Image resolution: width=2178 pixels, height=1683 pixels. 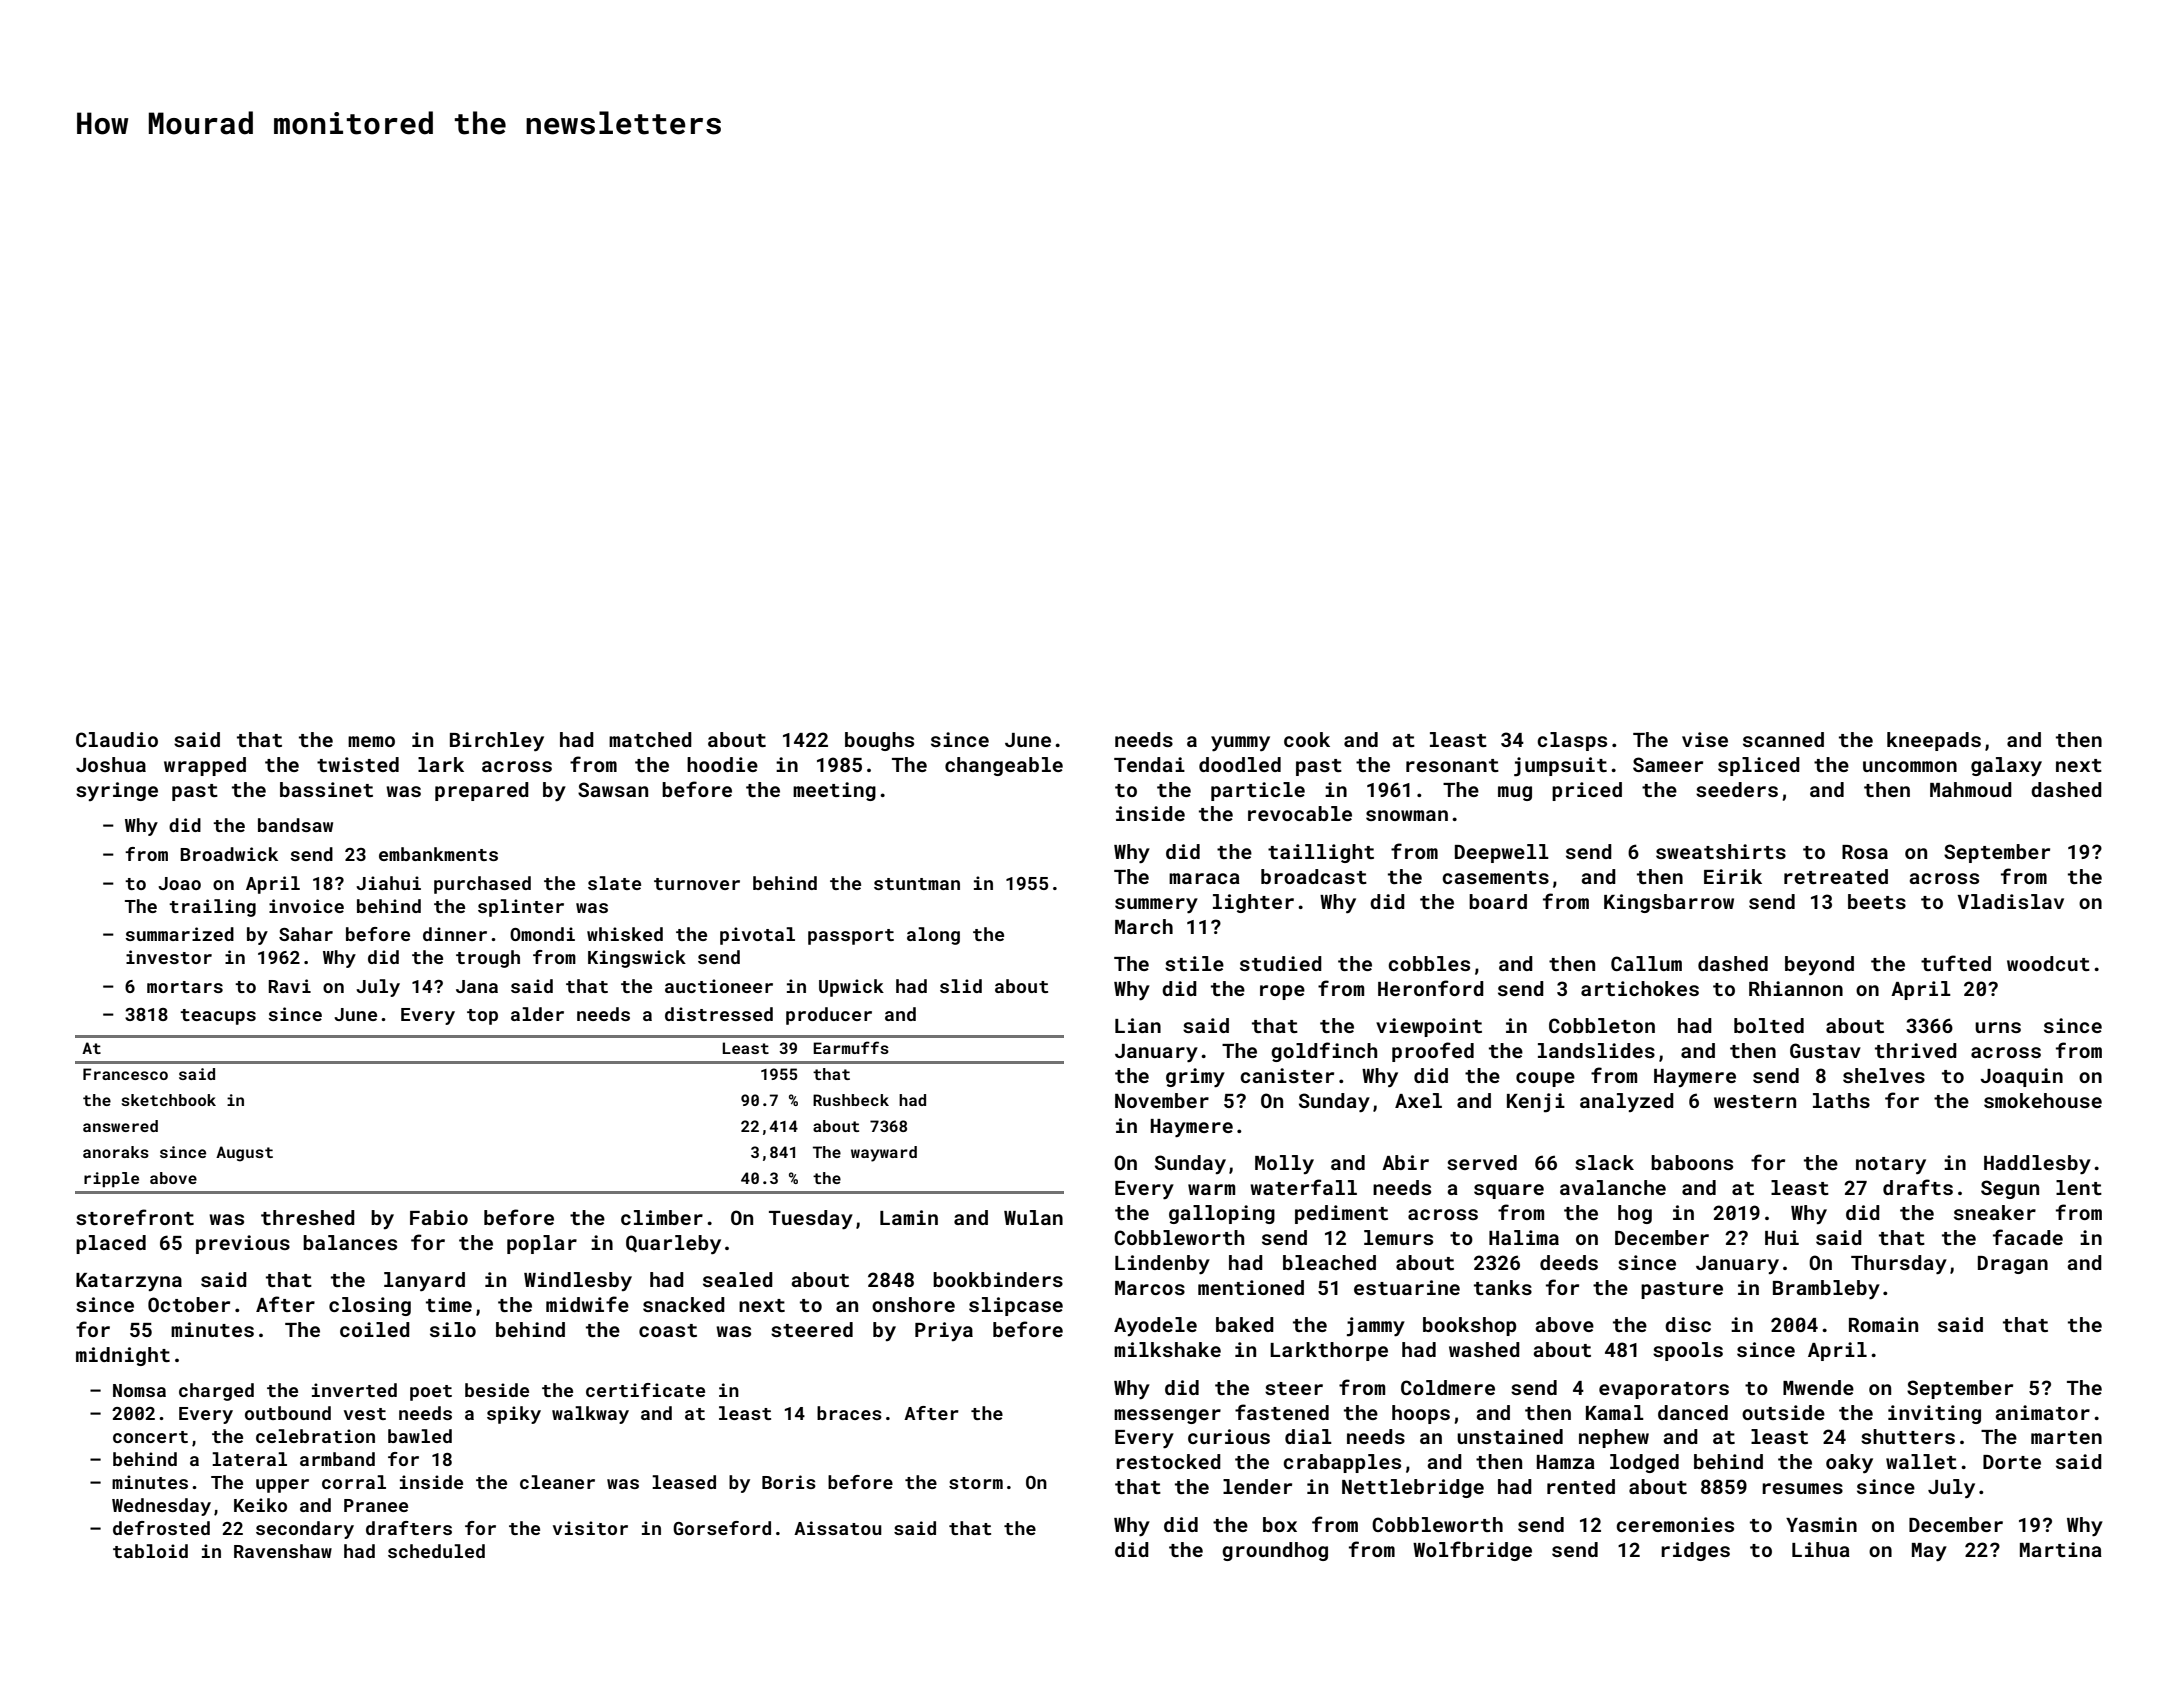 I want to click on revocable, so click(x=1300, y=813).
